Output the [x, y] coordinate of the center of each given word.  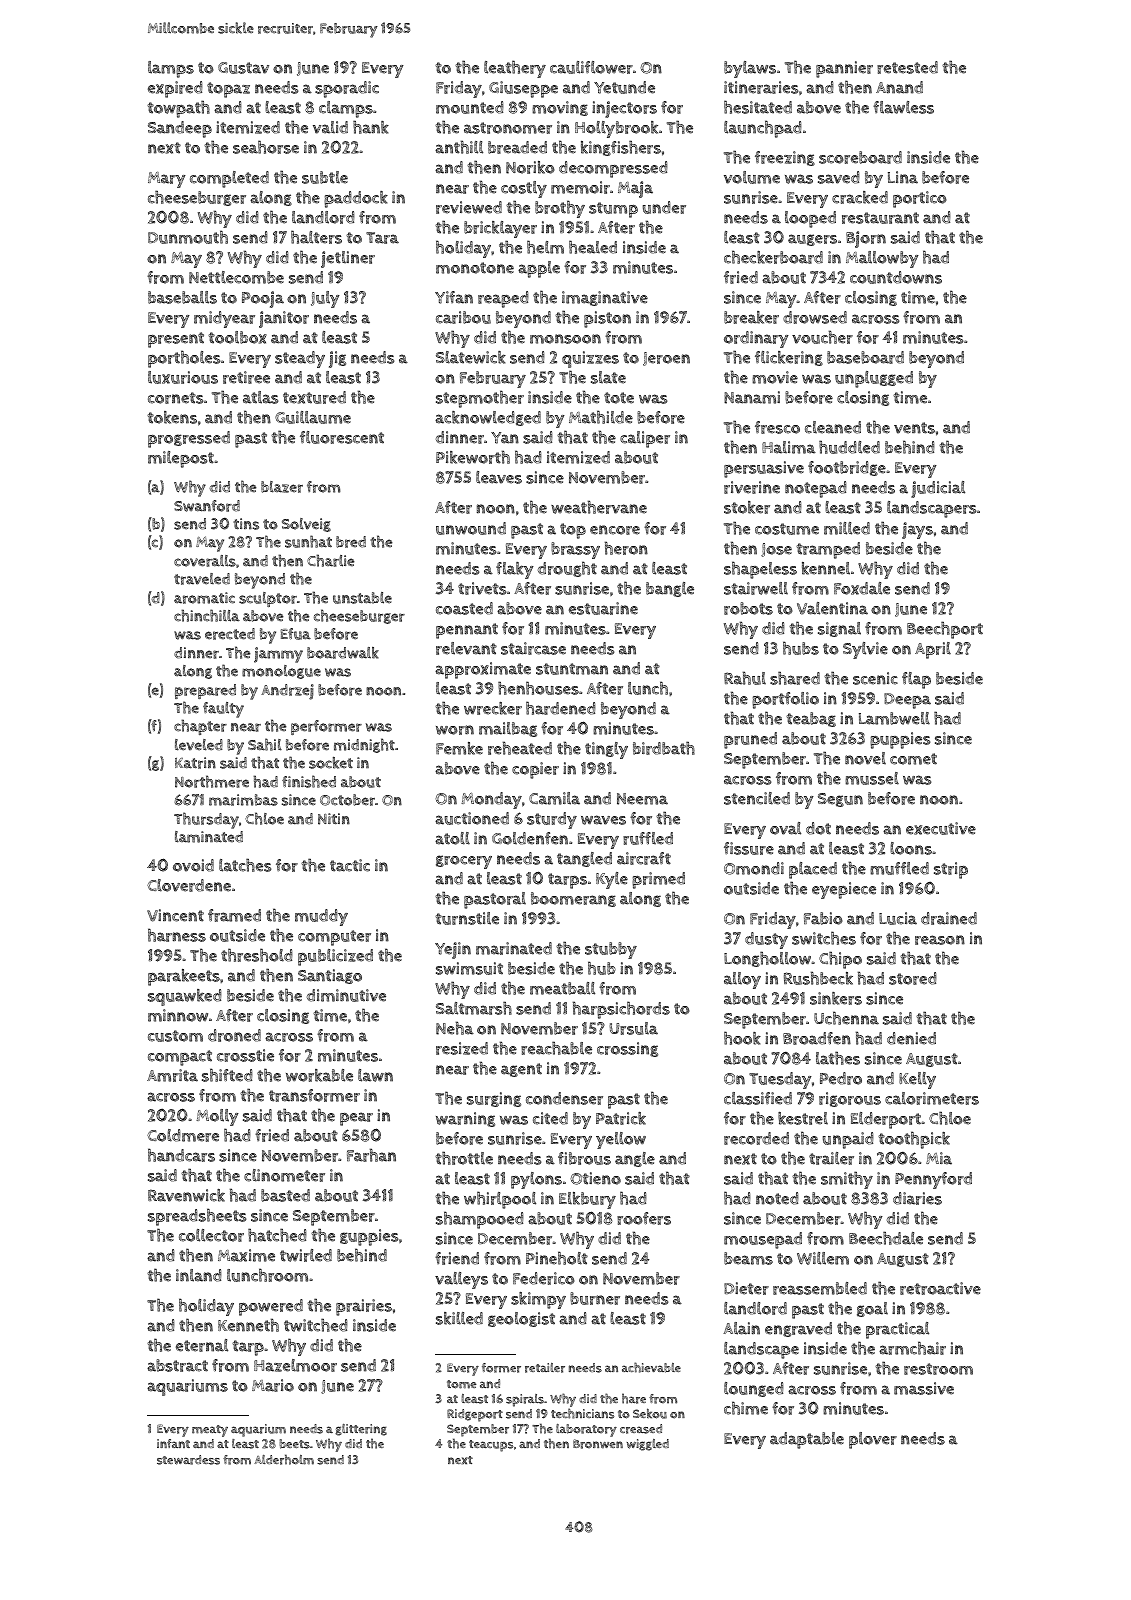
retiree [246, 377]
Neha [455, 1028]
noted [777, 1198]
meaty [210, 1431]
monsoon [565, 339]
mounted [470, 107]
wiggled [648, 1445]
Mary [166, 180]
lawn [375, 1075]
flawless [903, 107]
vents [914, 428]
